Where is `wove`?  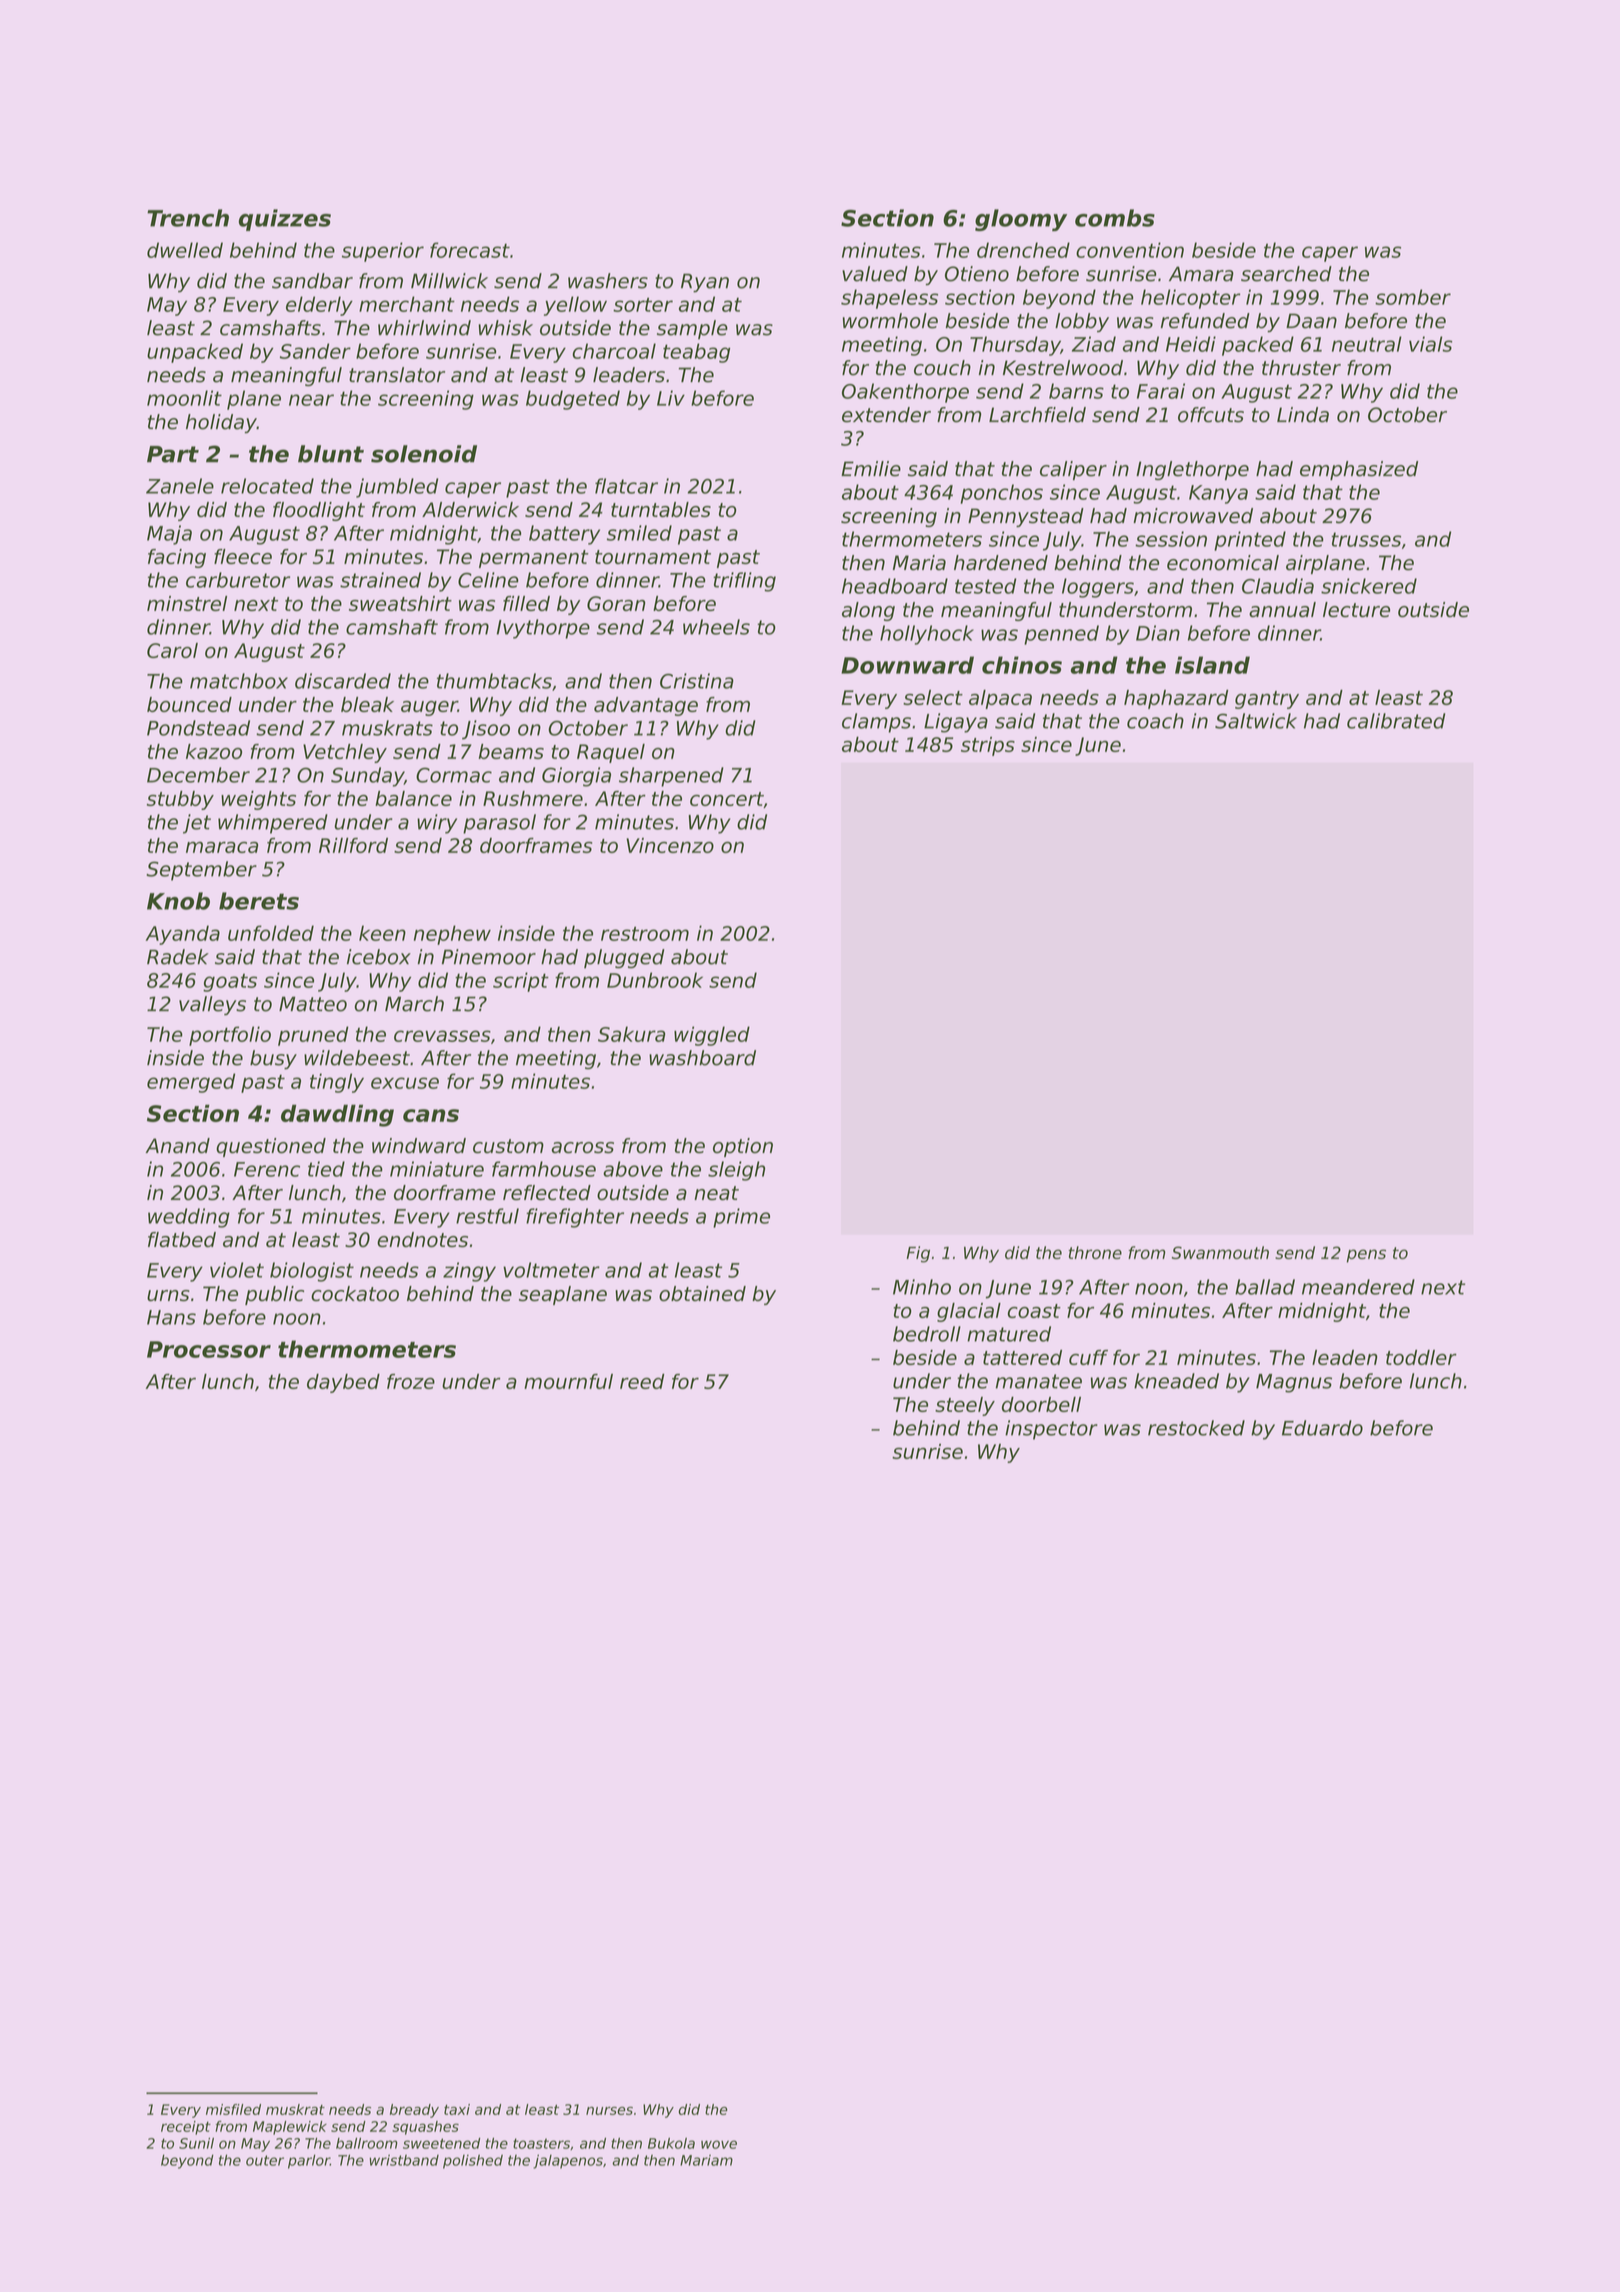 wove is located at coordinates (719, 2144).
